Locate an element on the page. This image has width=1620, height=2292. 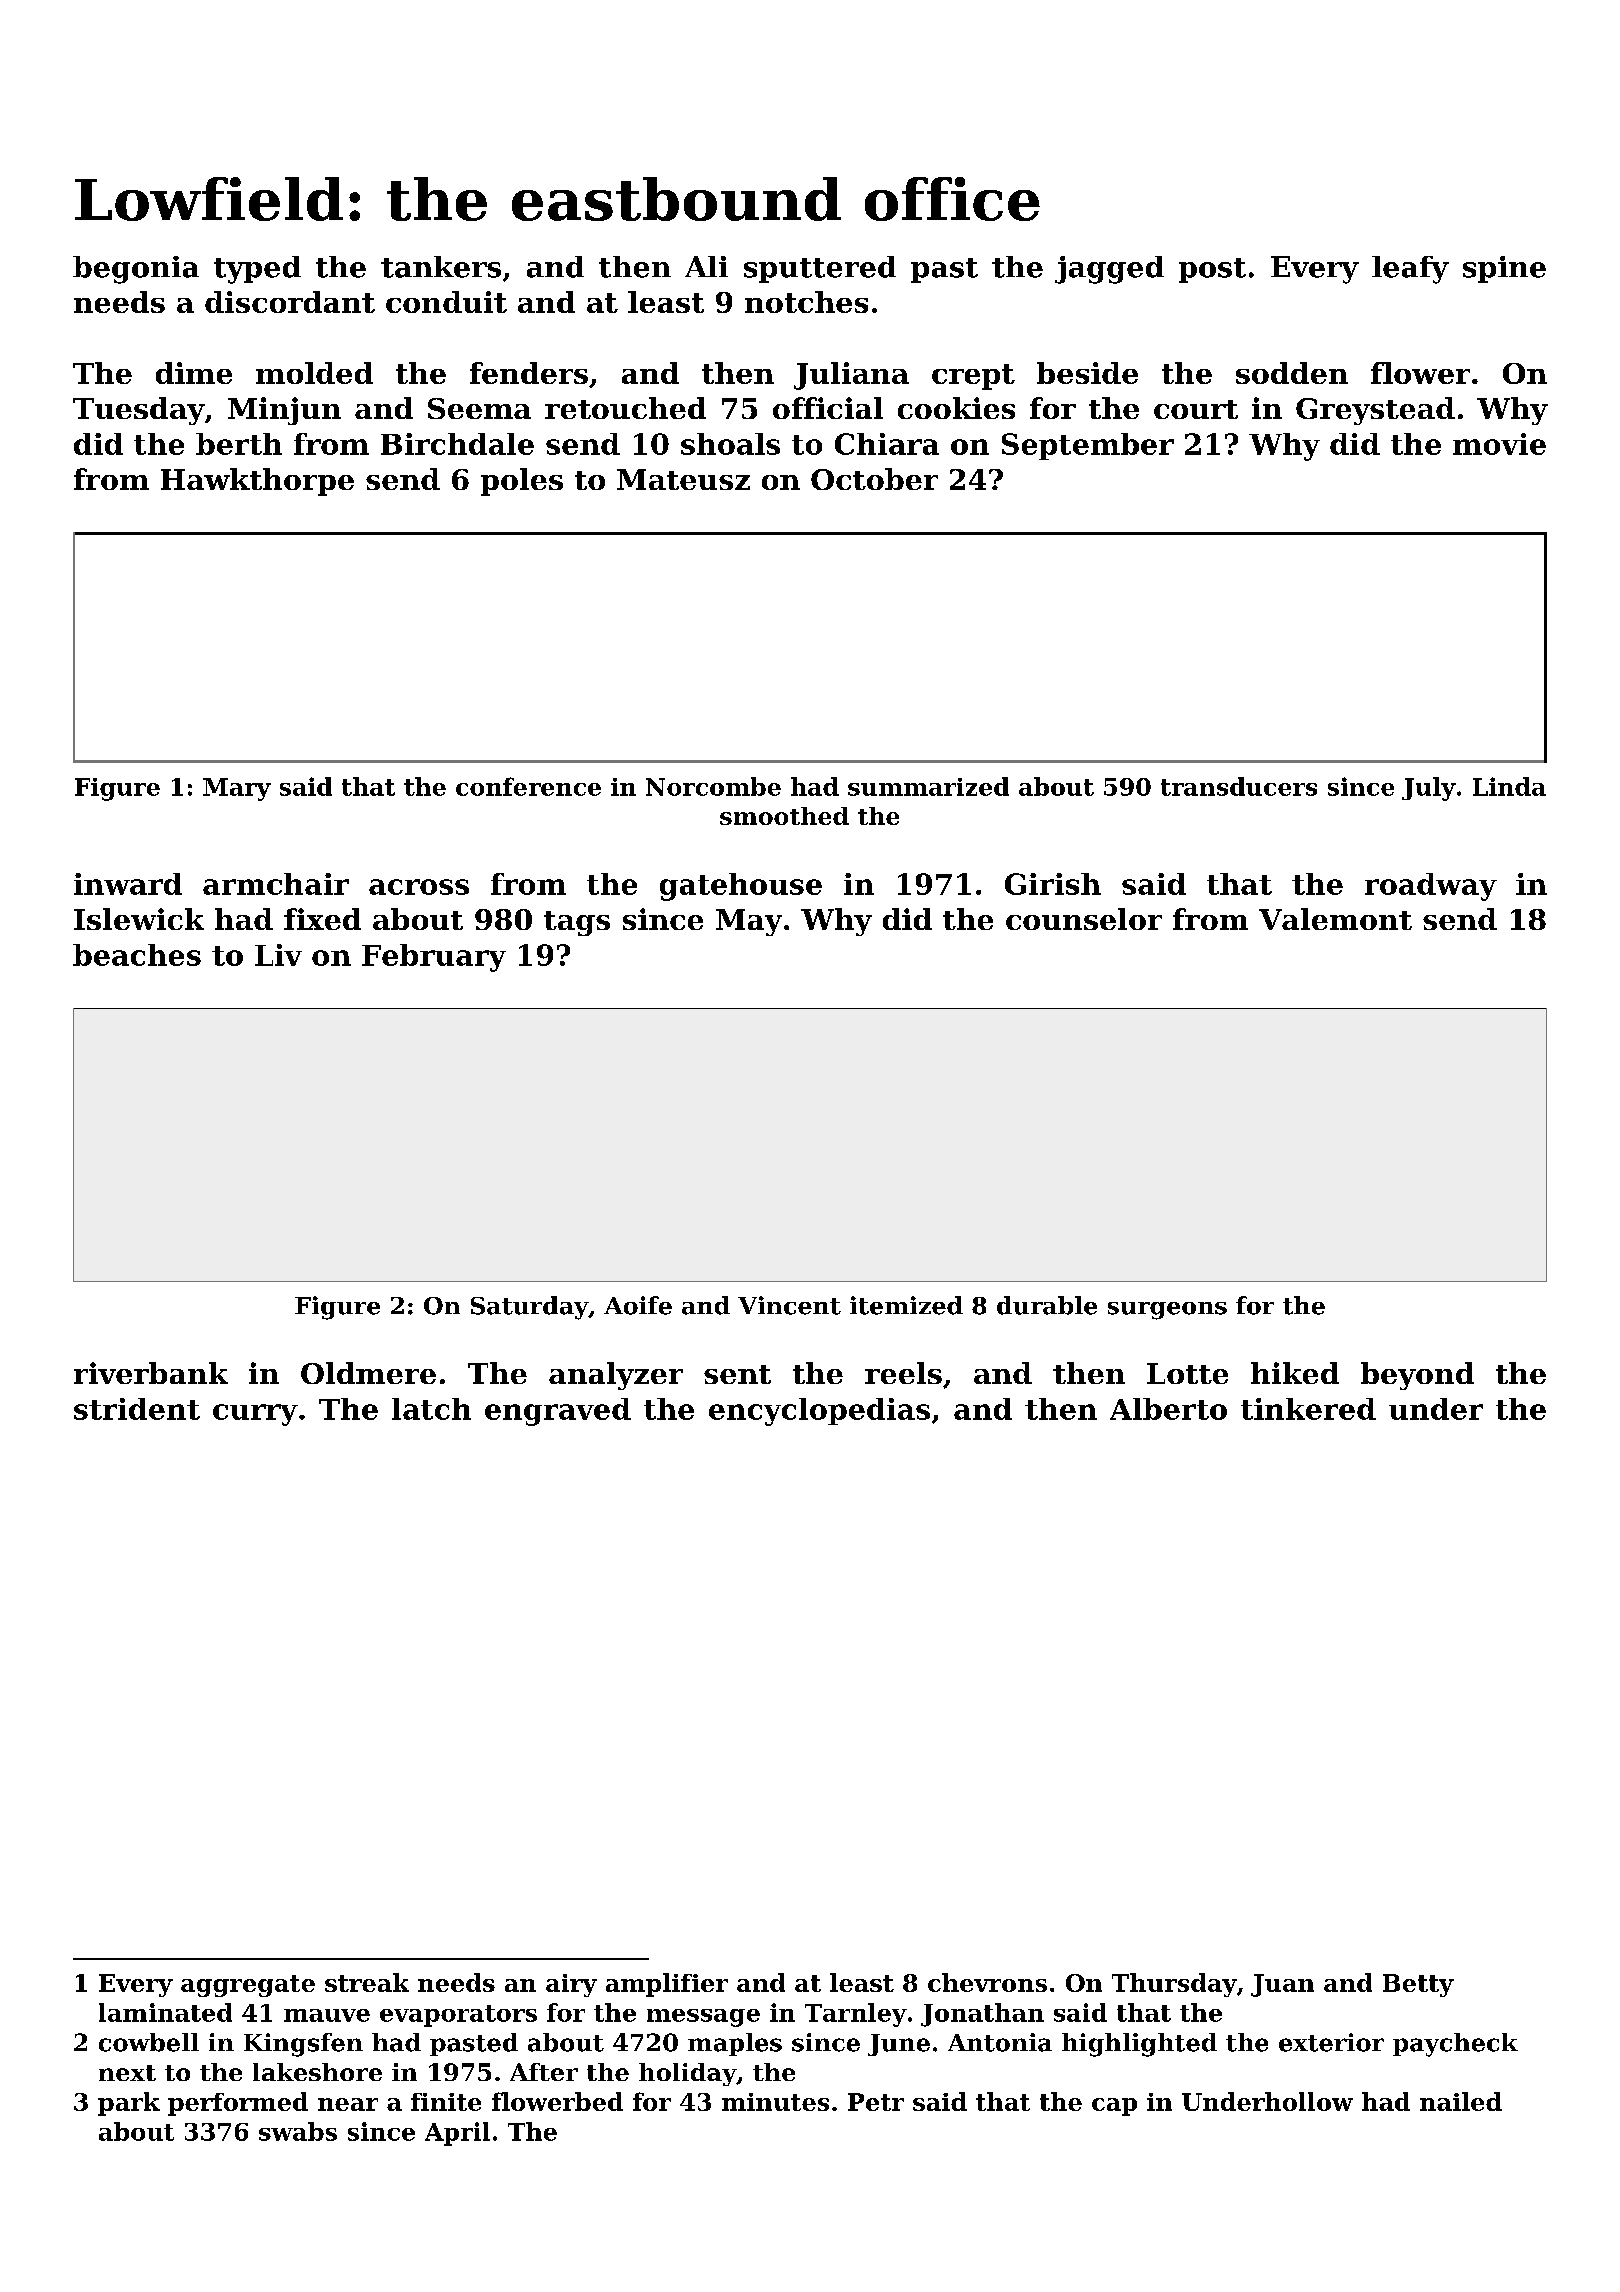
strident is located at coordinates (137, 1409).
